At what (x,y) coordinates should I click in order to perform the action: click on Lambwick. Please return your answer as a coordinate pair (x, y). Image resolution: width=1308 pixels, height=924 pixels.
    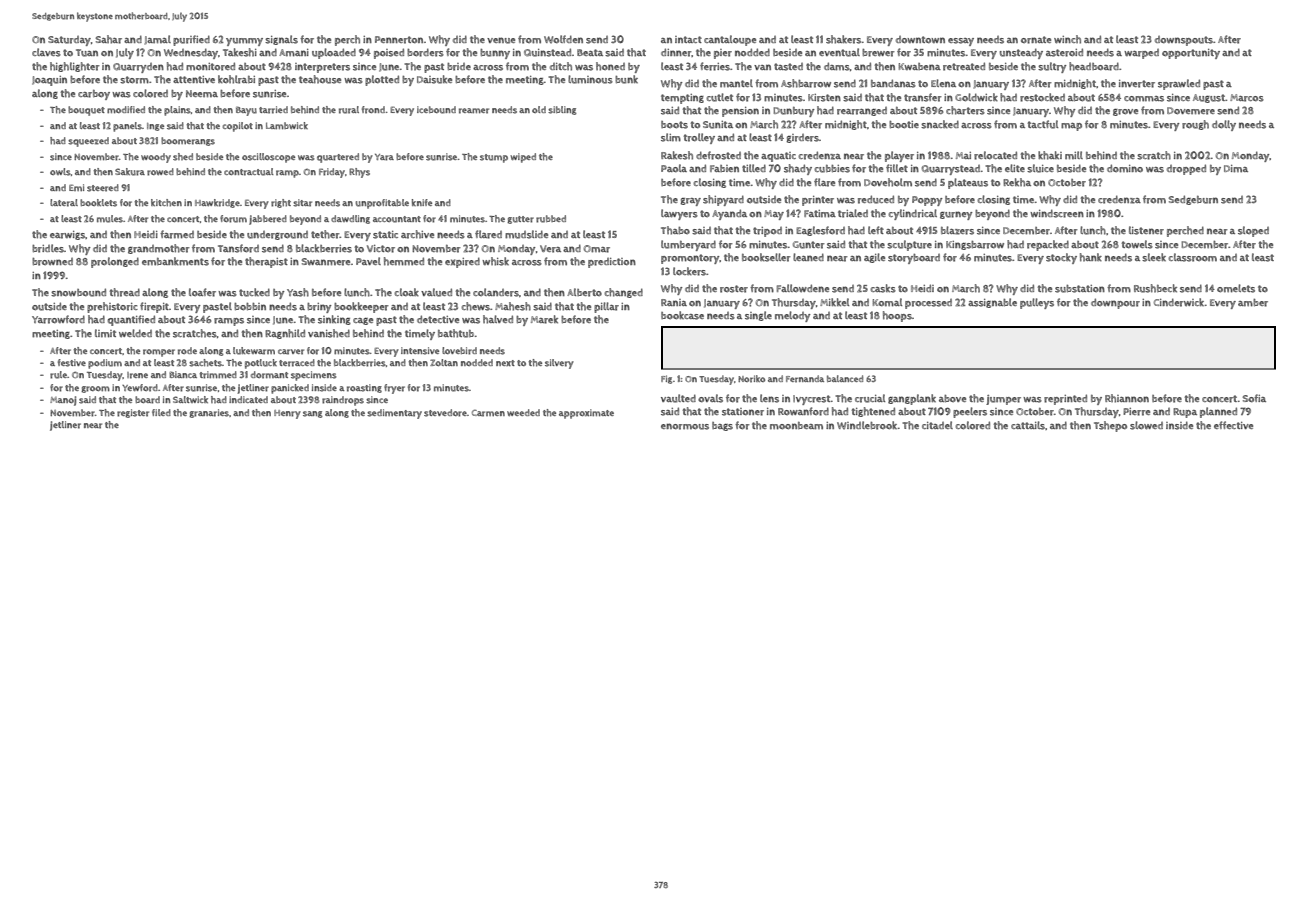
    Looking at the image, I should click on (287, 125).
